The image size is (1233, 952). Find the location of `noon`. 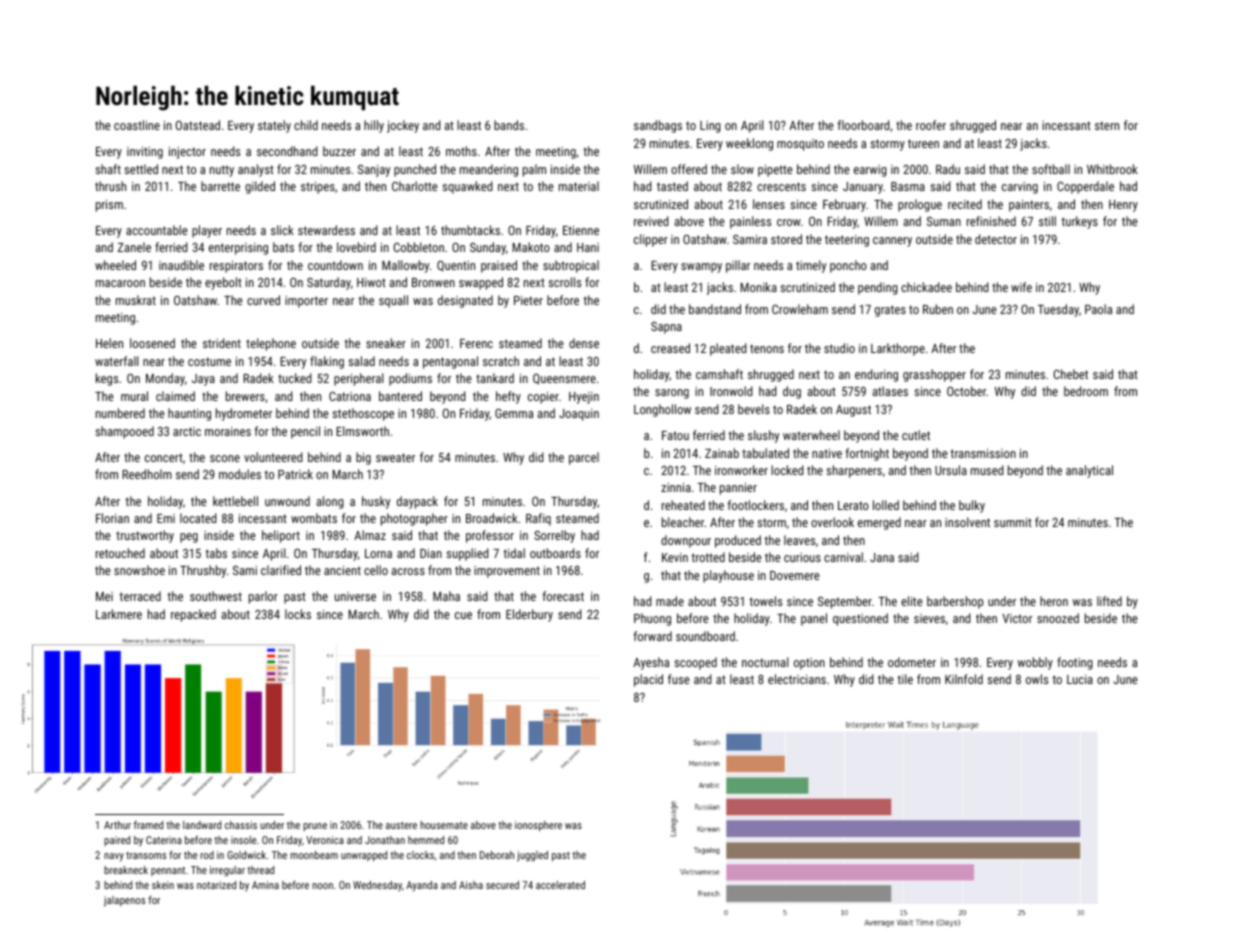

noon is located at coordinates (322, 886).
